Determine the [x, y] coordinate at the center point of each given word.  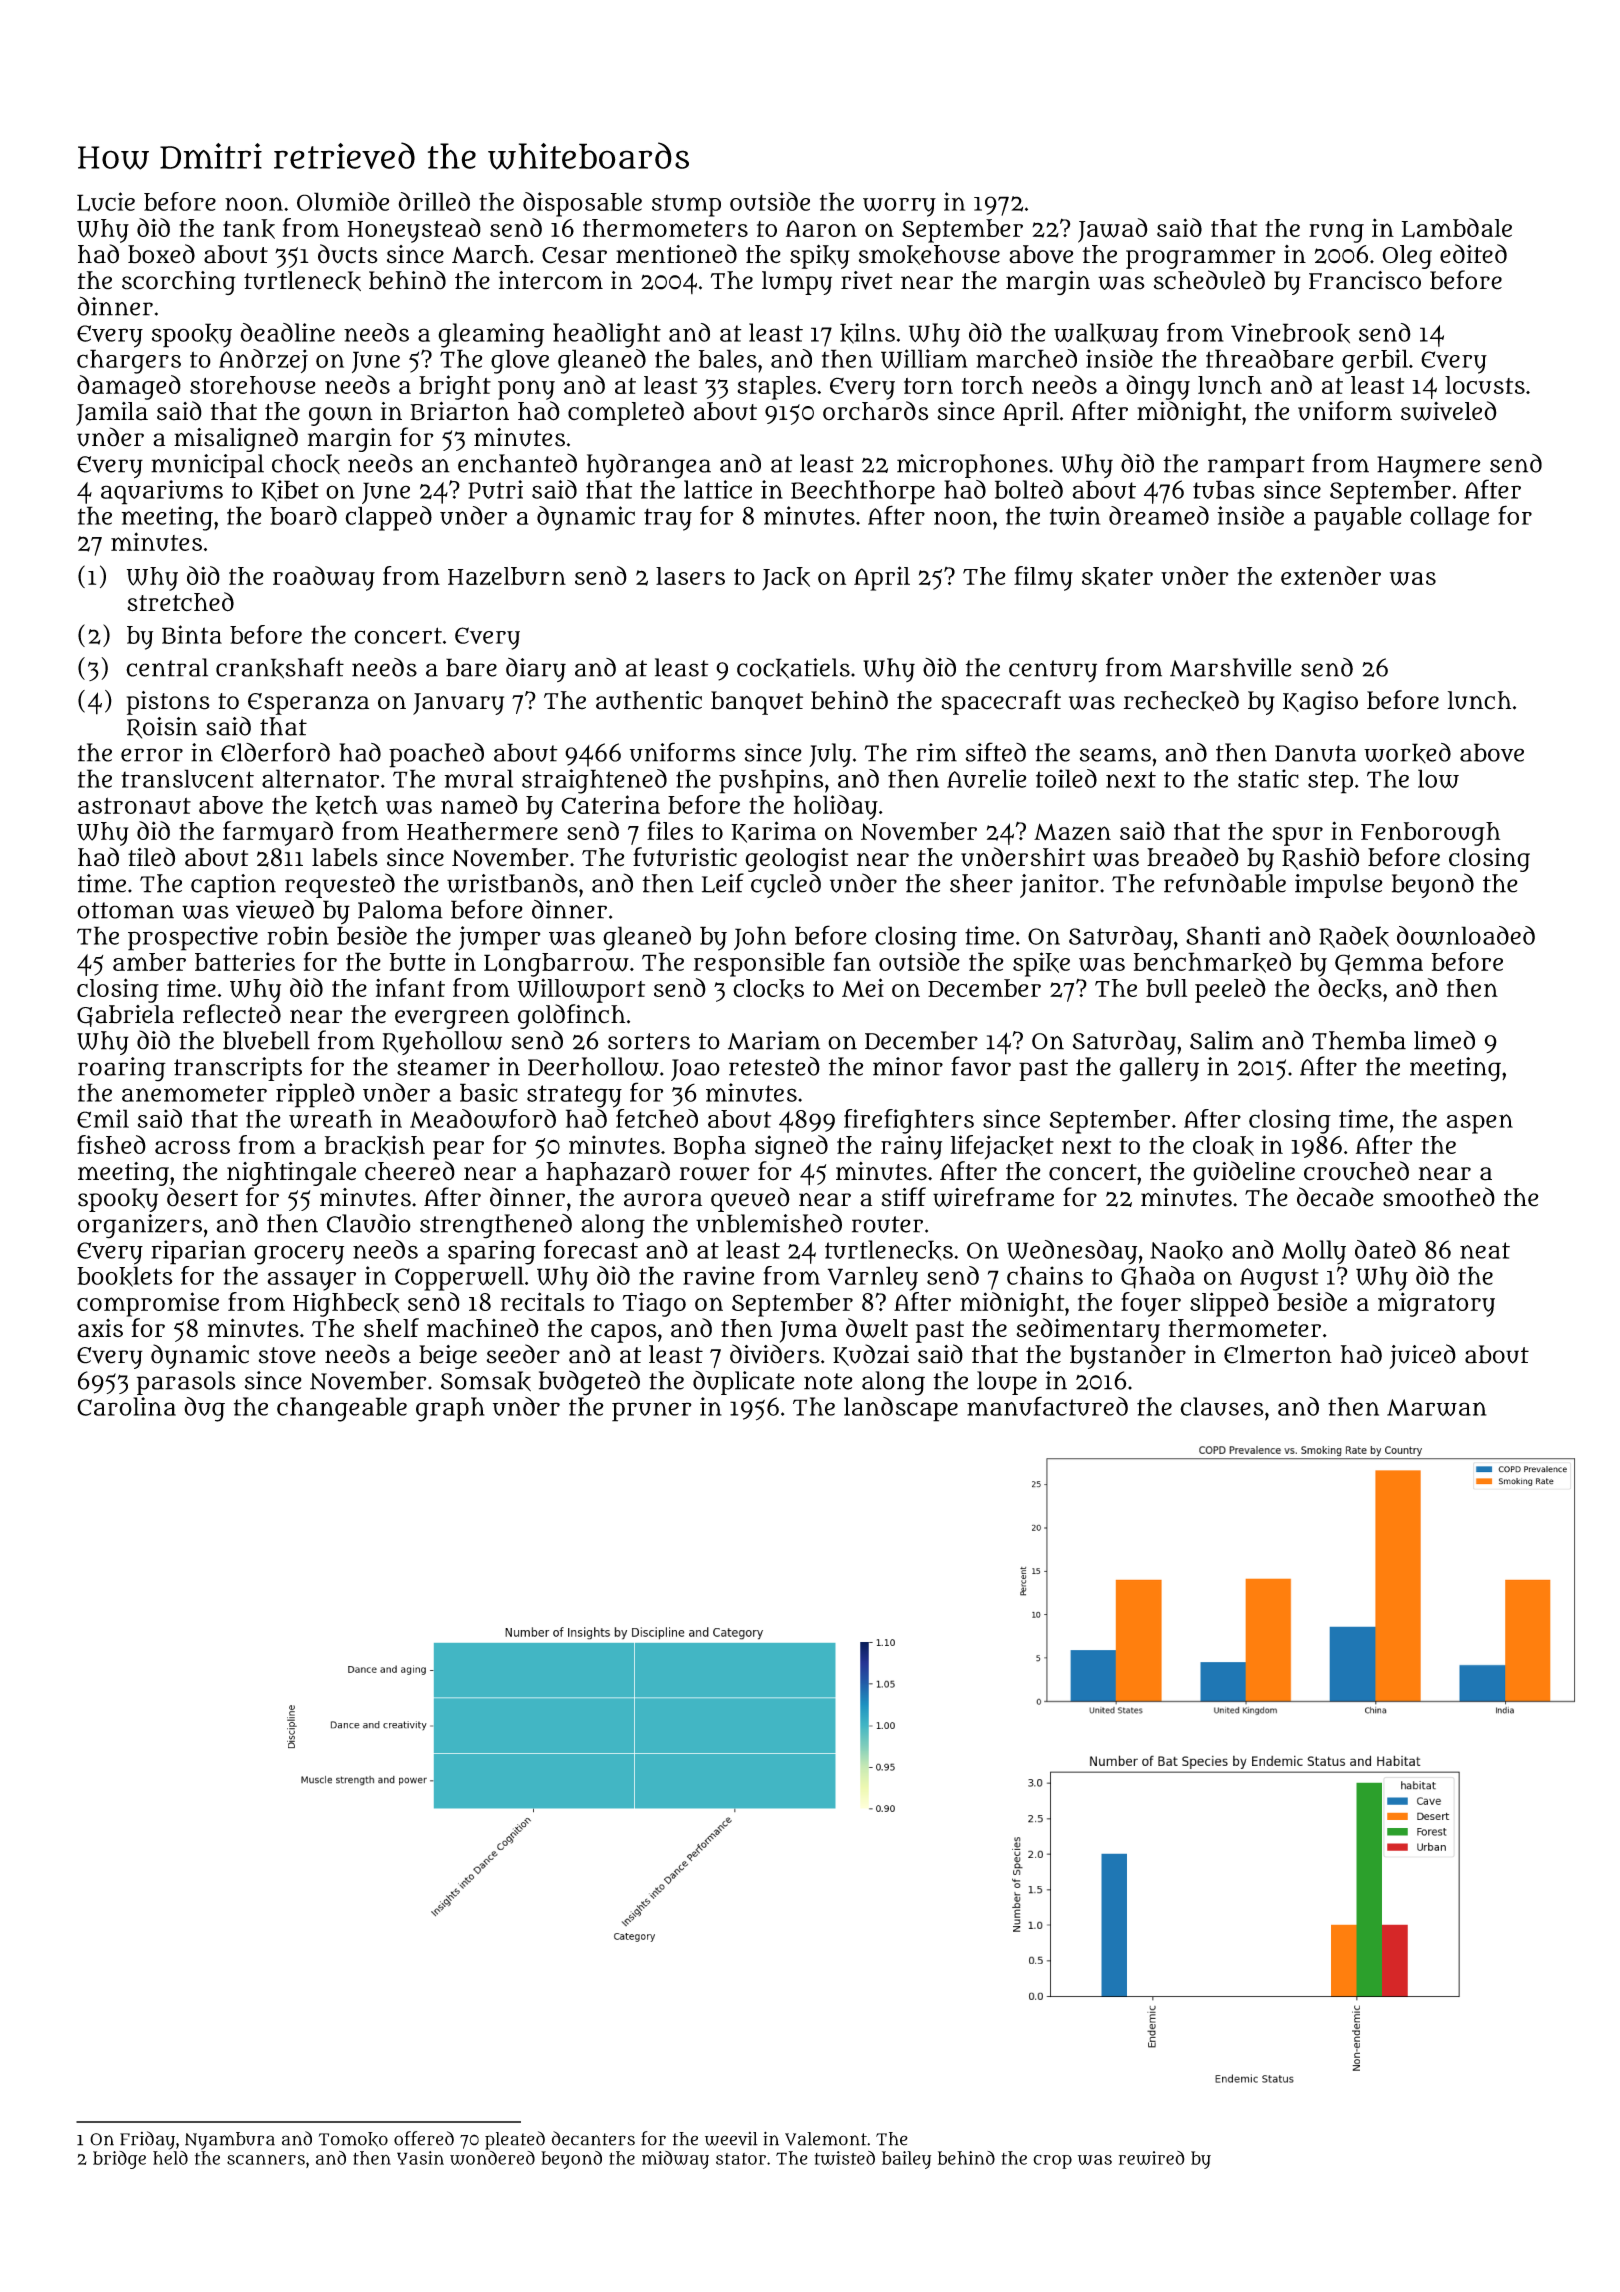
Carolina [126, 1406]
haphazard [608, 1173]
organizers [139, 1226]
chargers [129, 361]
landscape [901, 1409]
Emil [103, 1118]
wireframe [993, 1197]
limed [1444, 1040]
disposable [582, 204]
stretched [180, 602]
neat [1485, 1250]
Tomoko [353, 2139]
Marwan [1437, 1407]
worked [1407, 753]
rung [1336, 233]
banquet [757, 703]
